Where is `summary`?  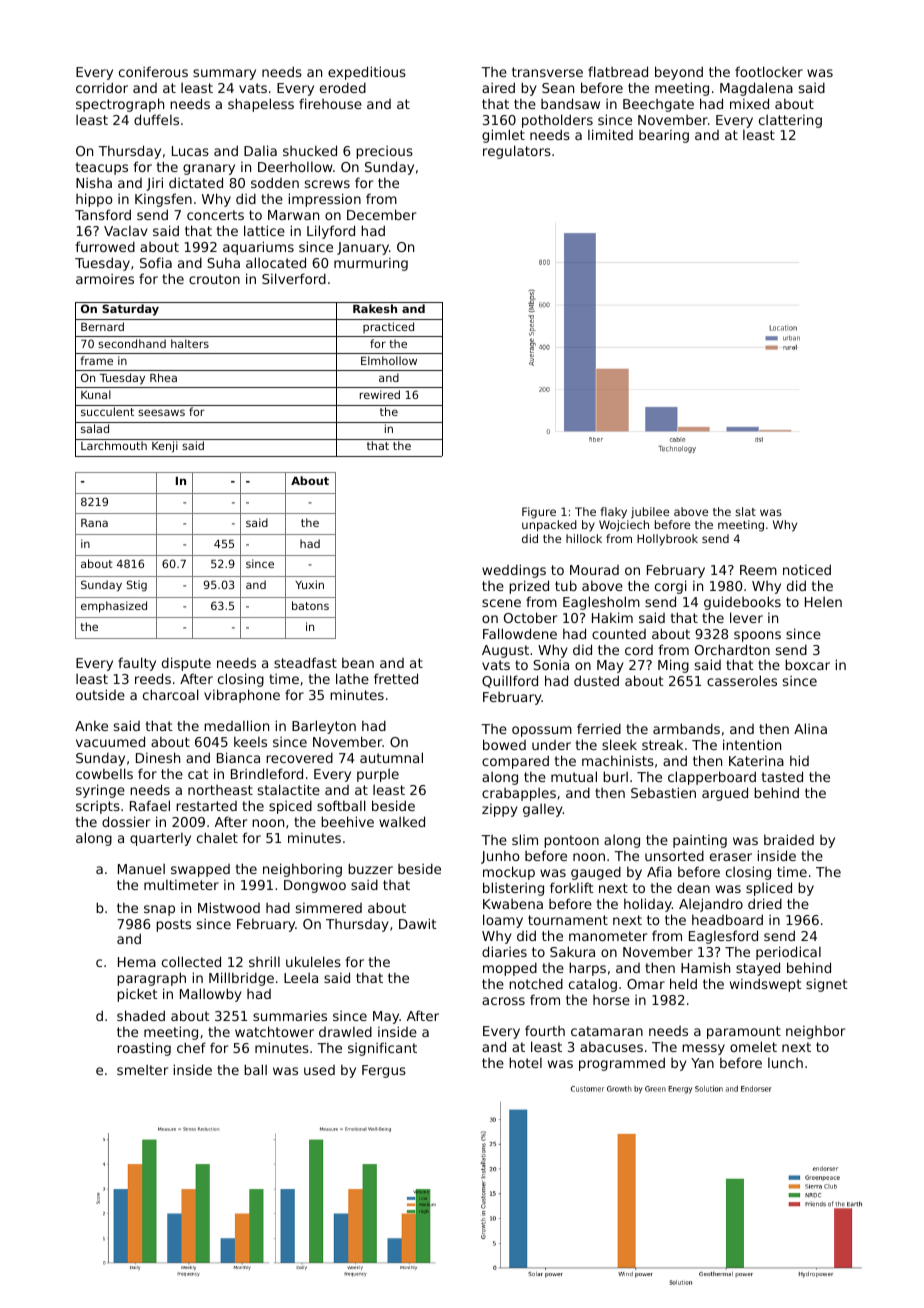 summary is located at coordinates (224, 74).
